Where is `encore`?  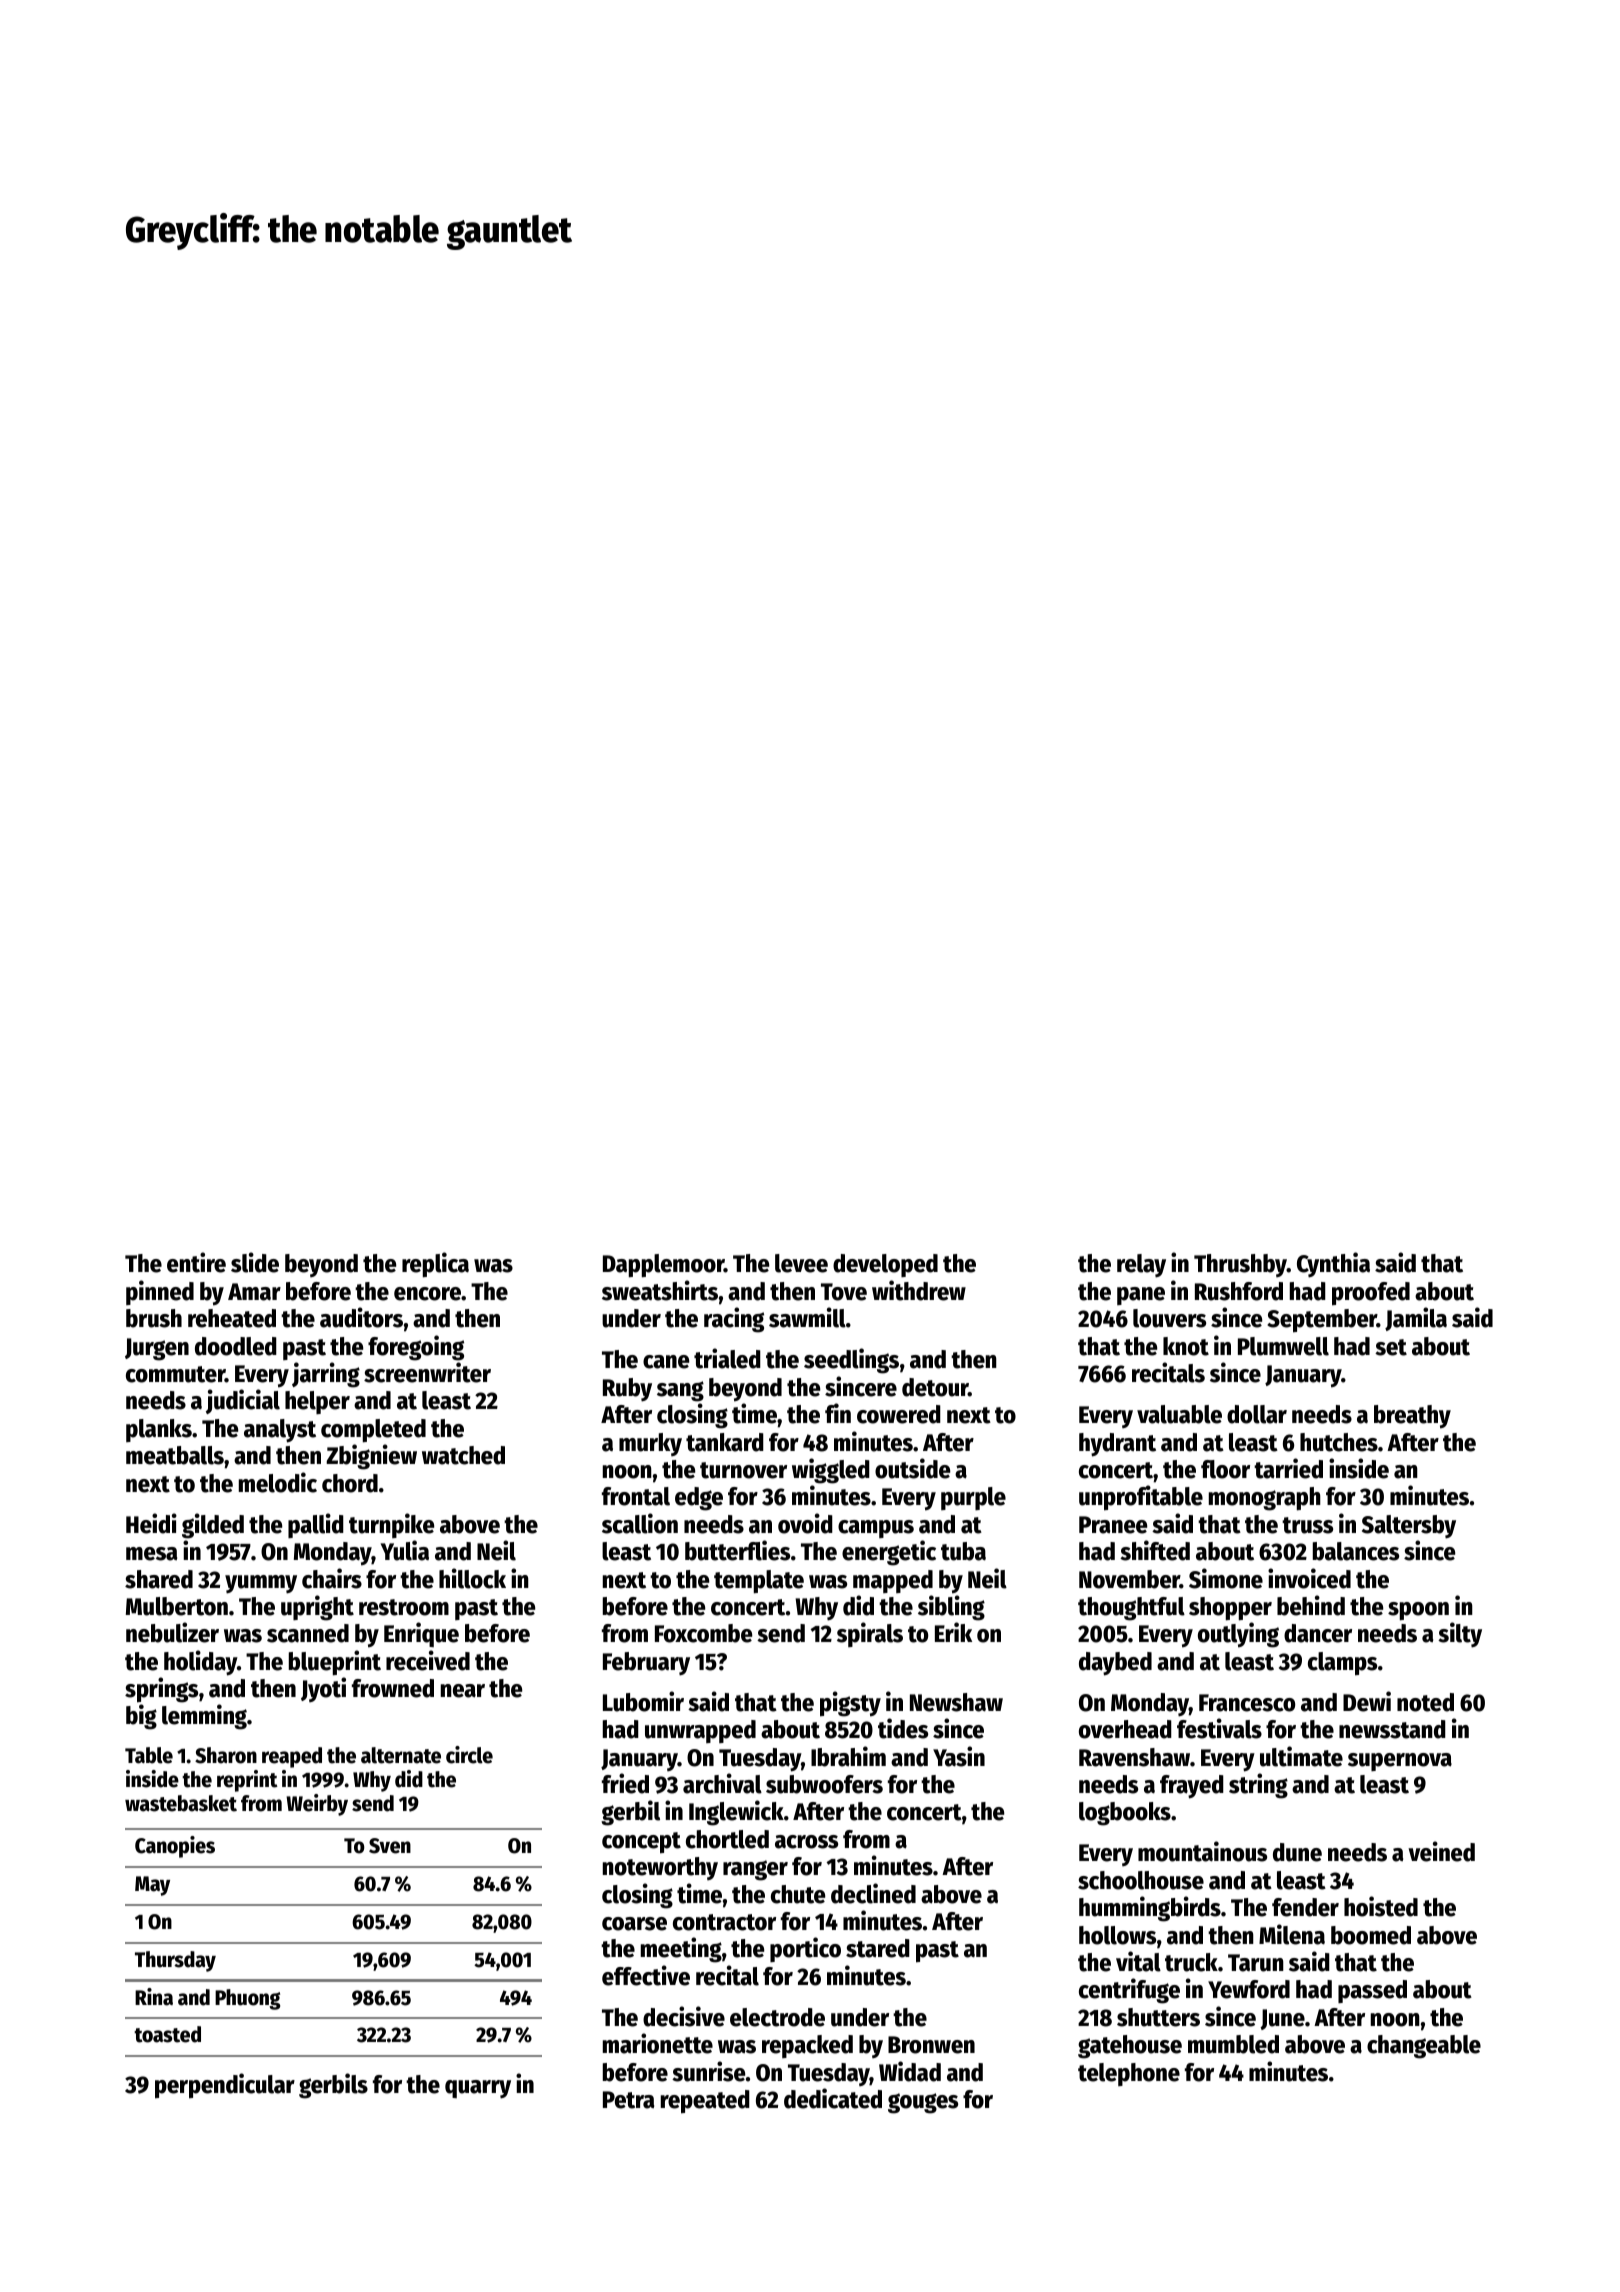 encore is located at coordinates (427, 1294).
